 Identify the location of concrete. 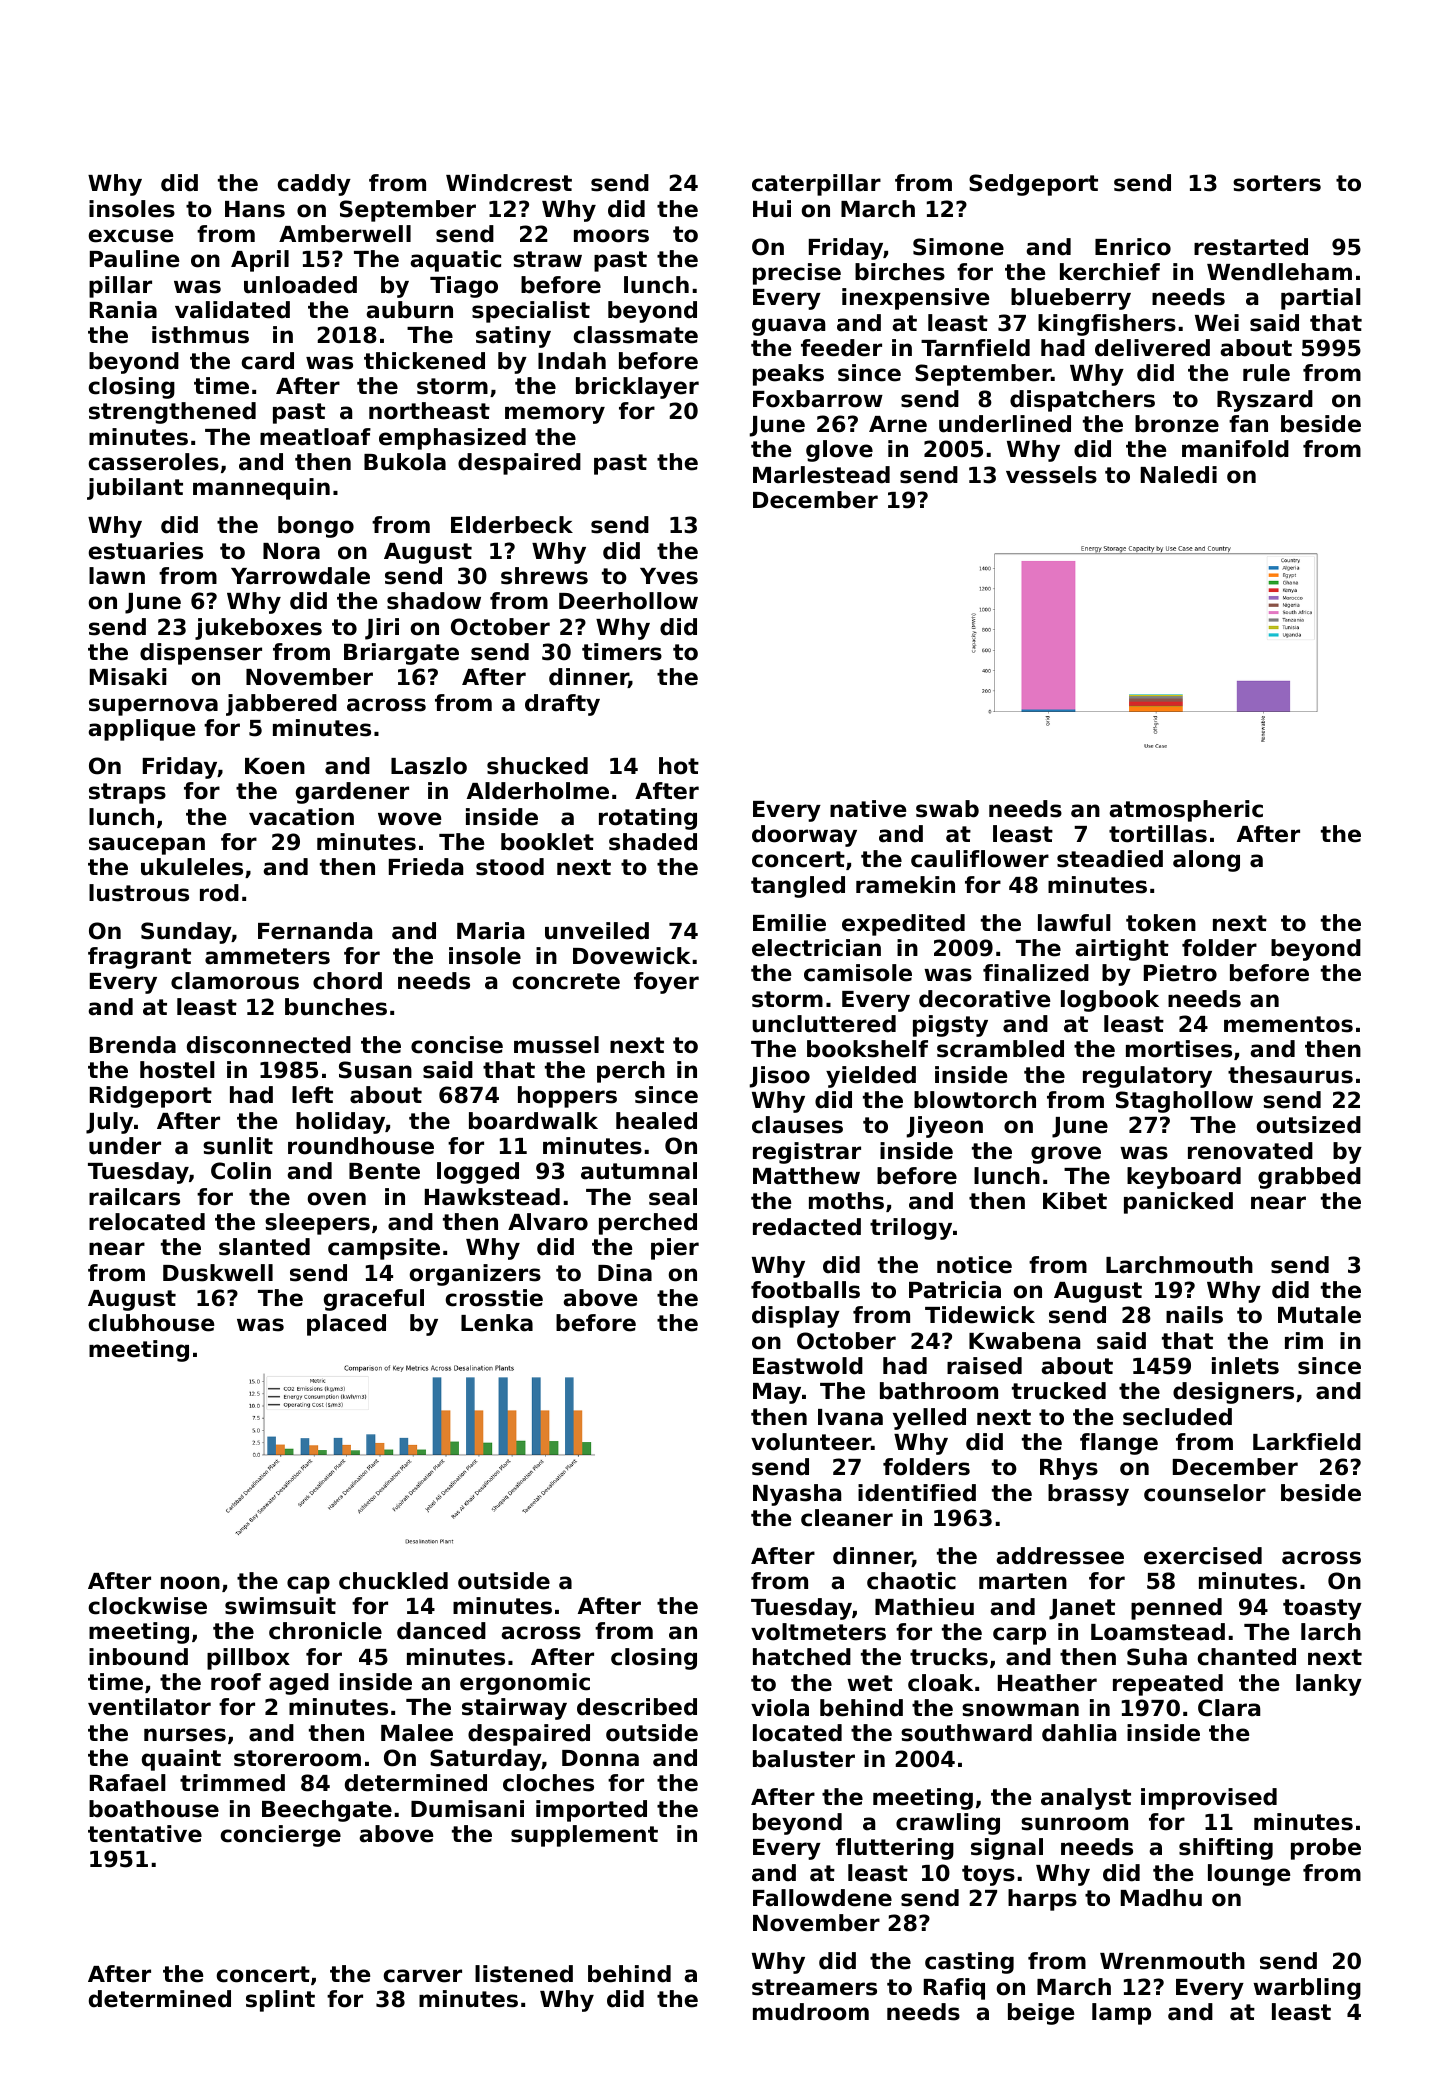
(566, 981).
